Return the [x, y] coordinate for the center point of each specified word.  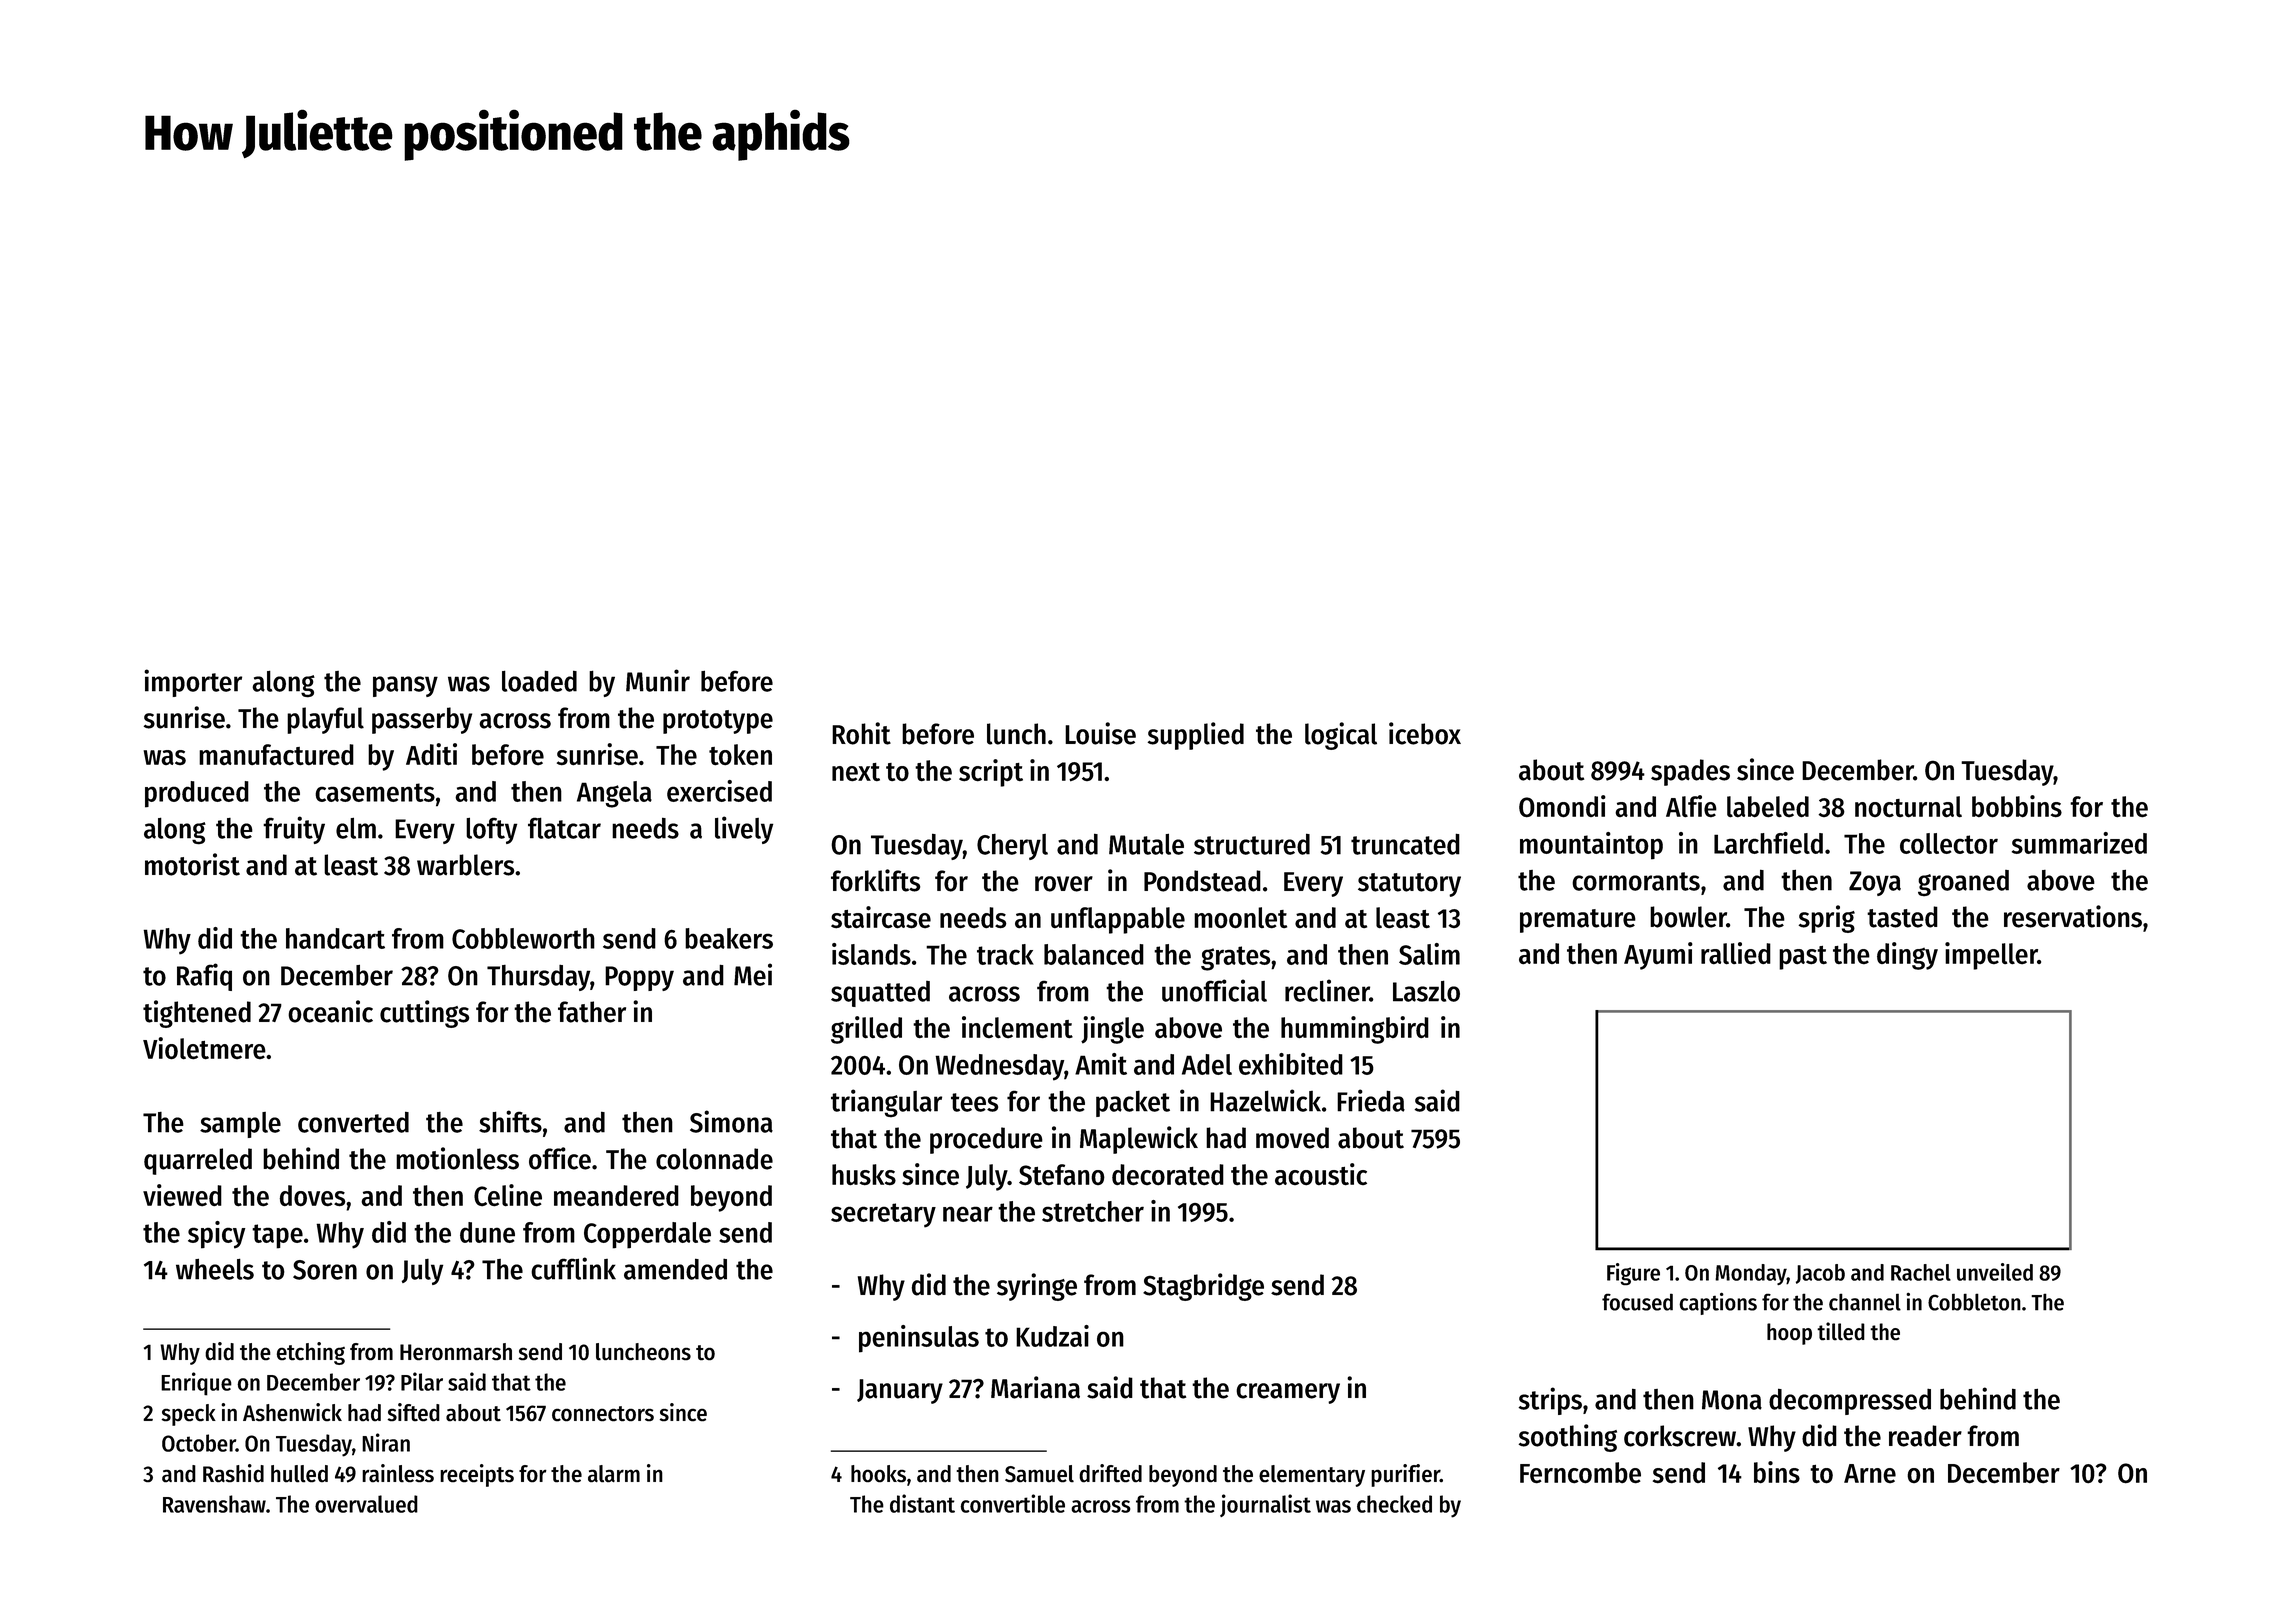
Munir [658, 680]
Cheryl [1012, 847]
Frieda [1371, 1100]
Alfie [1691, 806]
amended [675, 1269]
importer [193, 683]
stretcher [1093, 1211]
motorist [192, 864]
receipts [477, 1475]
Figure [1633, 1274]
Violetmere [204, 1048]
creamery [1288, 1393]
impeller [1991, 956]
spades [1690, 772]
